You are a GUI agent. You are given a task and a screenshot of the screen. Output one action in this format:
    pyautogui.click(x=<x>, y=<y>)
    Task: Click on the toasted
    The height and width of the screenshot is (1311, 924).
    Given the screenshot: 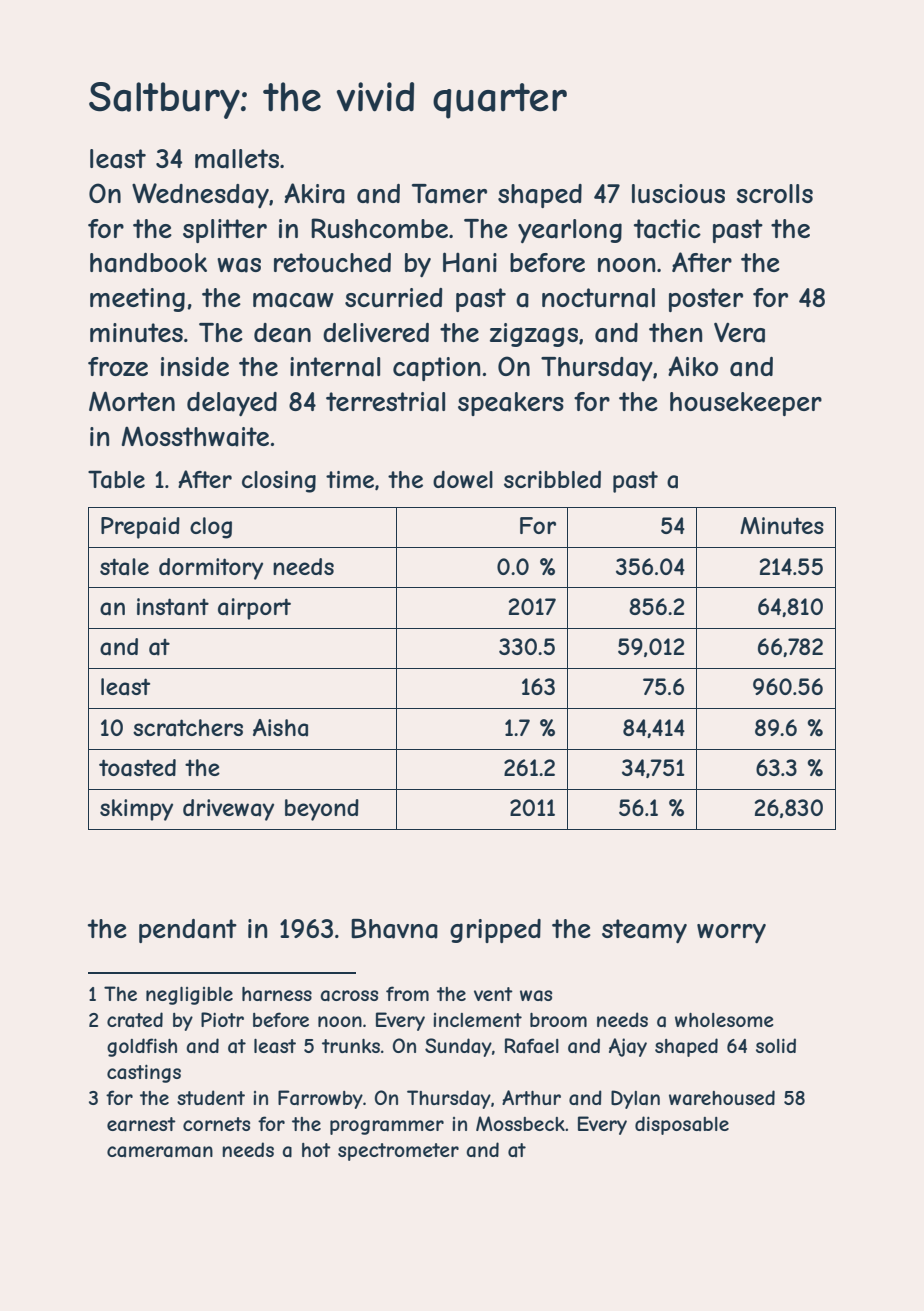 What is the action you would take?
    pyautogui.click(x=137, y=768)
